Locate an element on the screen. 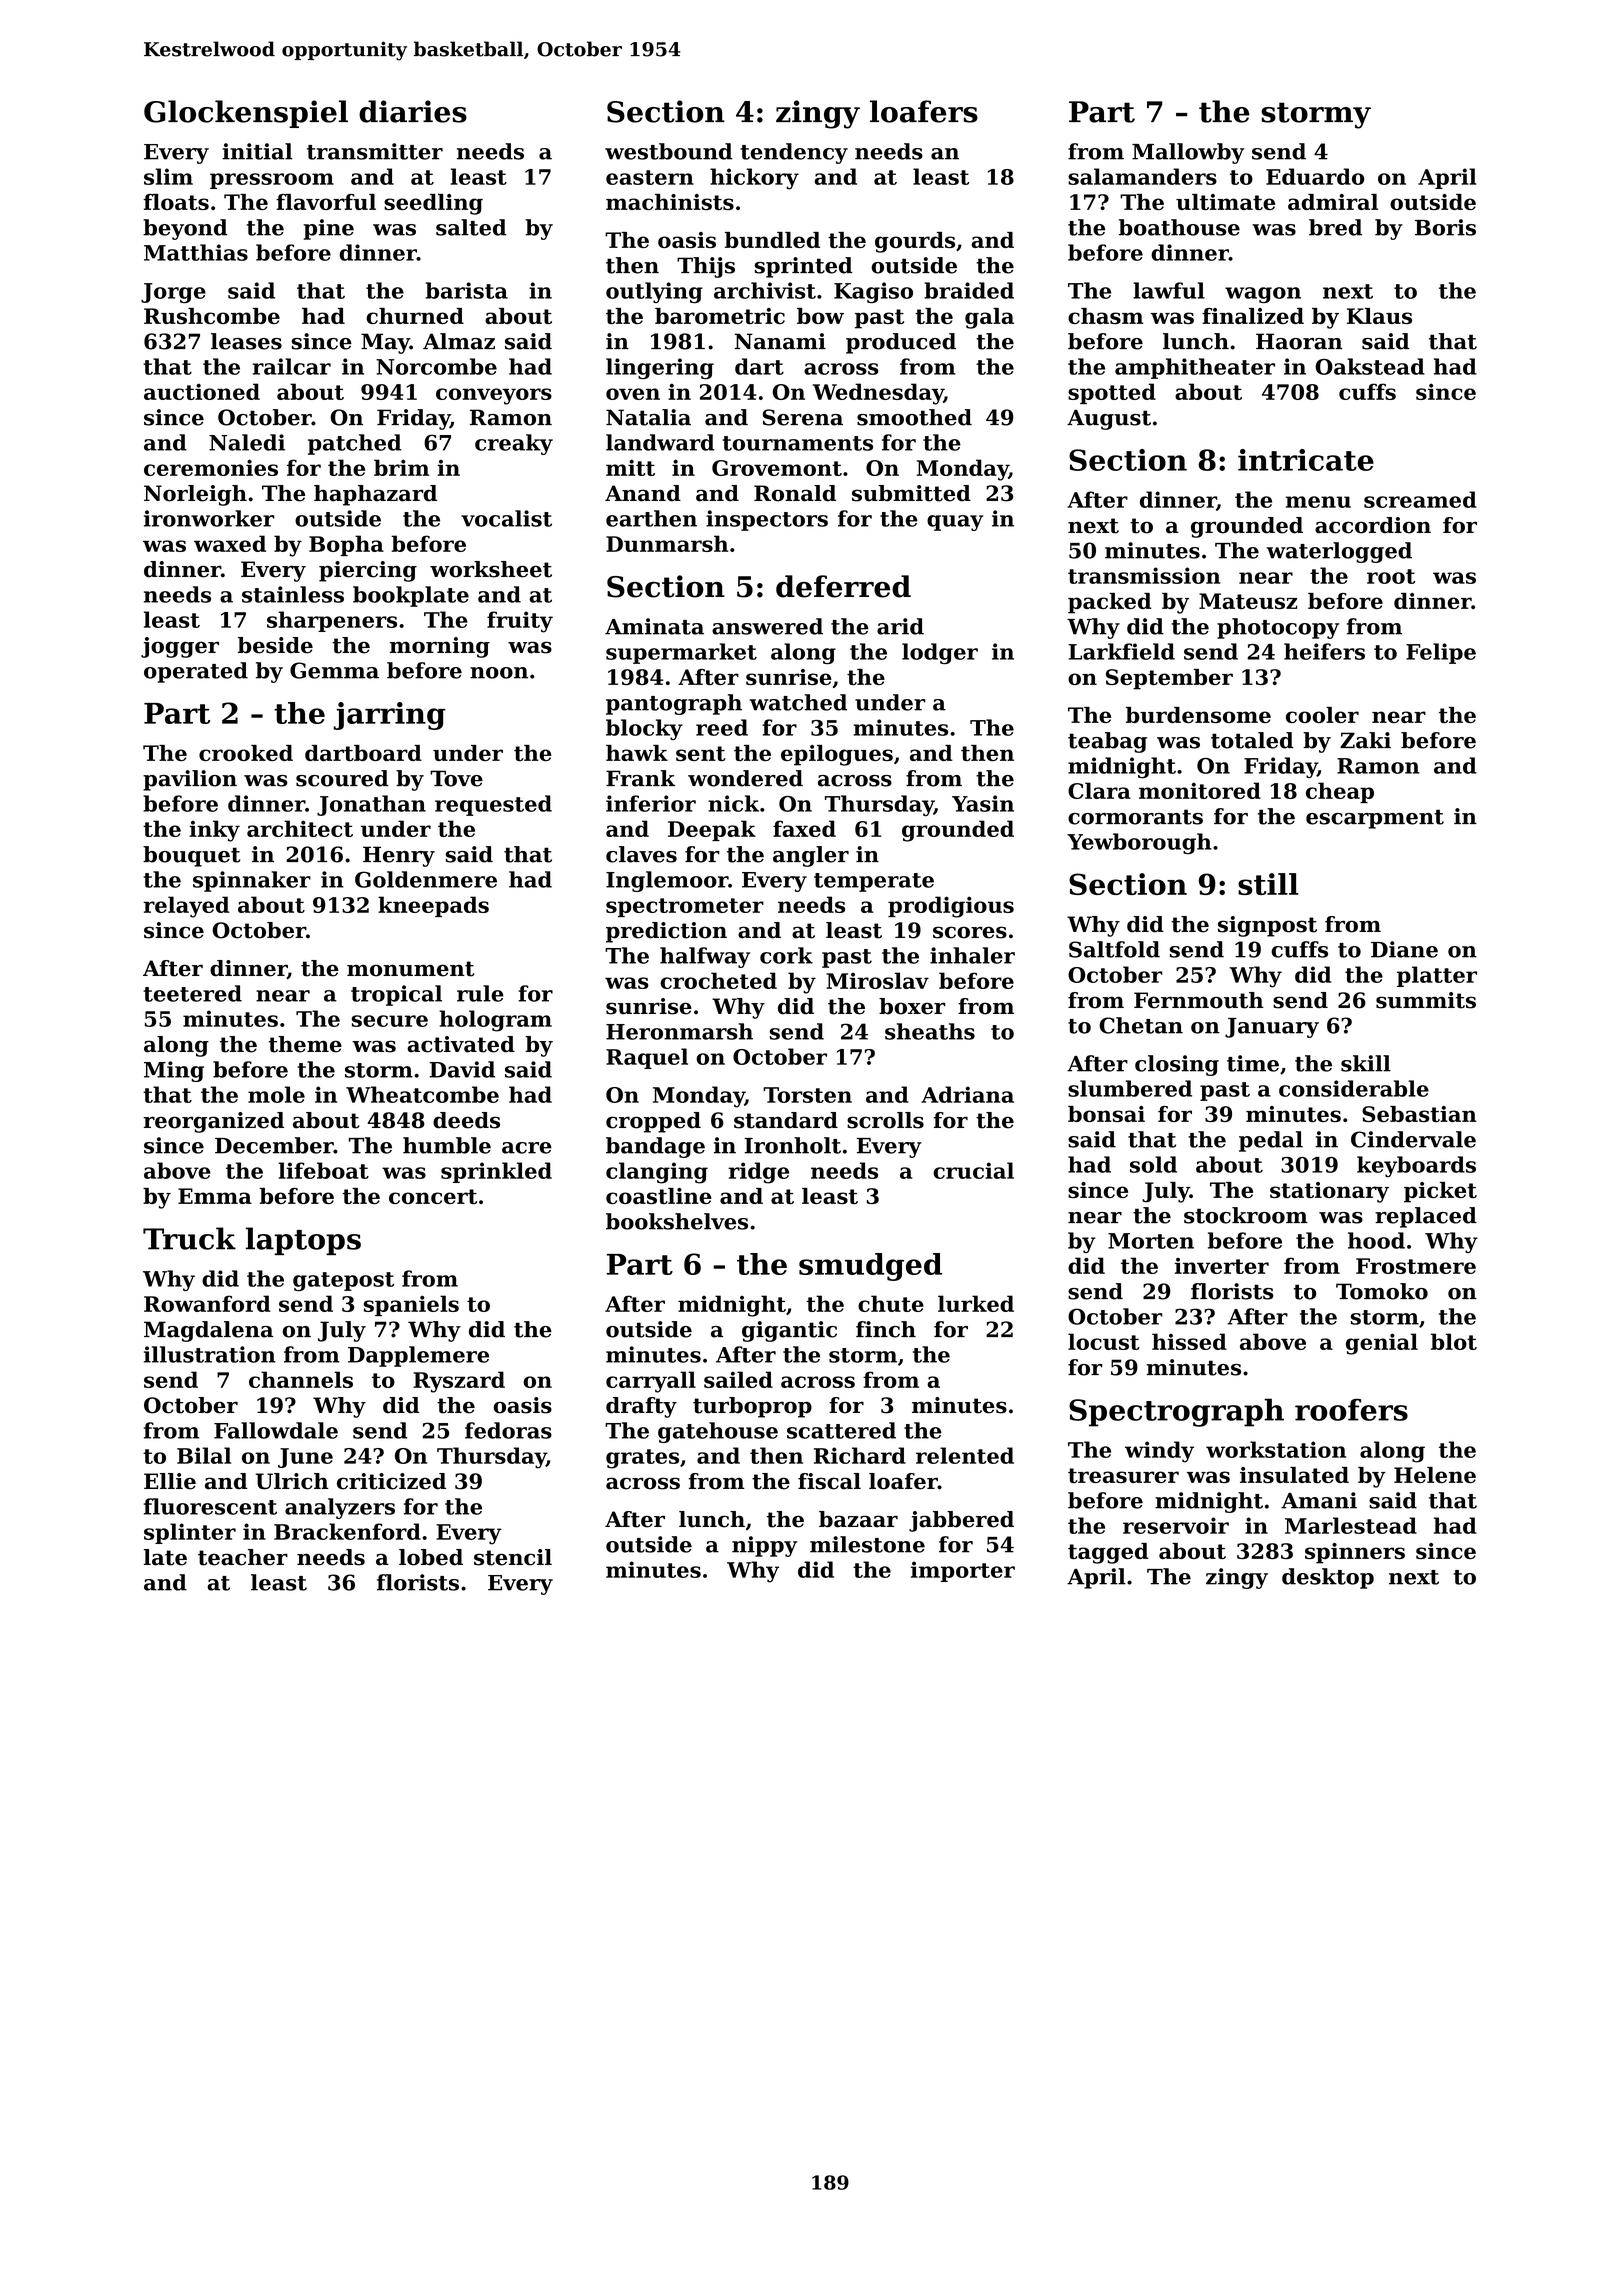 This screenshot has width=1620, height=2292. Frostmere is located at coordinates (1416, 1266).
